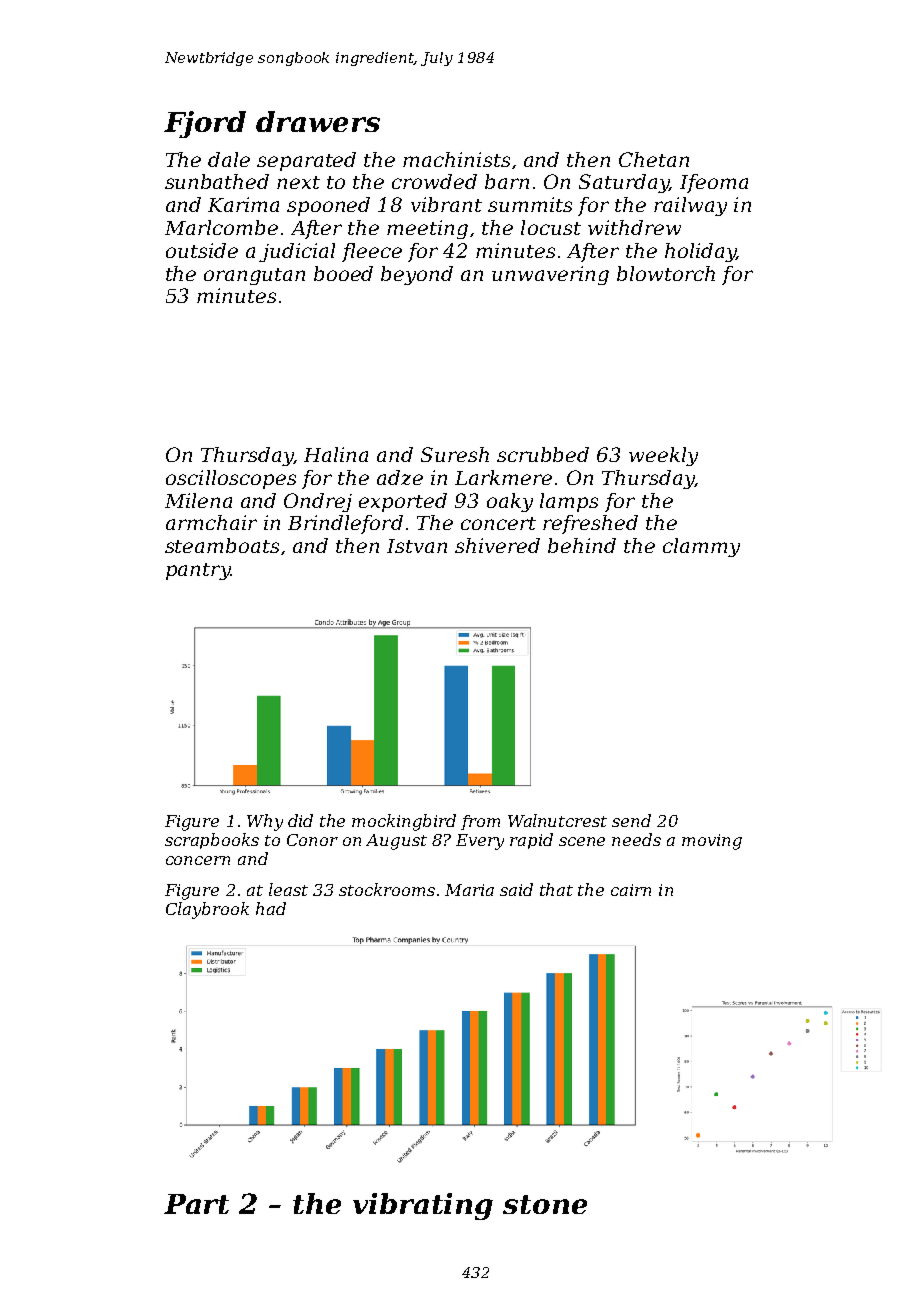 Image resolution: width=924 pixels, height=1311 pixels. I want to click on scrubbed, so click(543, 454).
